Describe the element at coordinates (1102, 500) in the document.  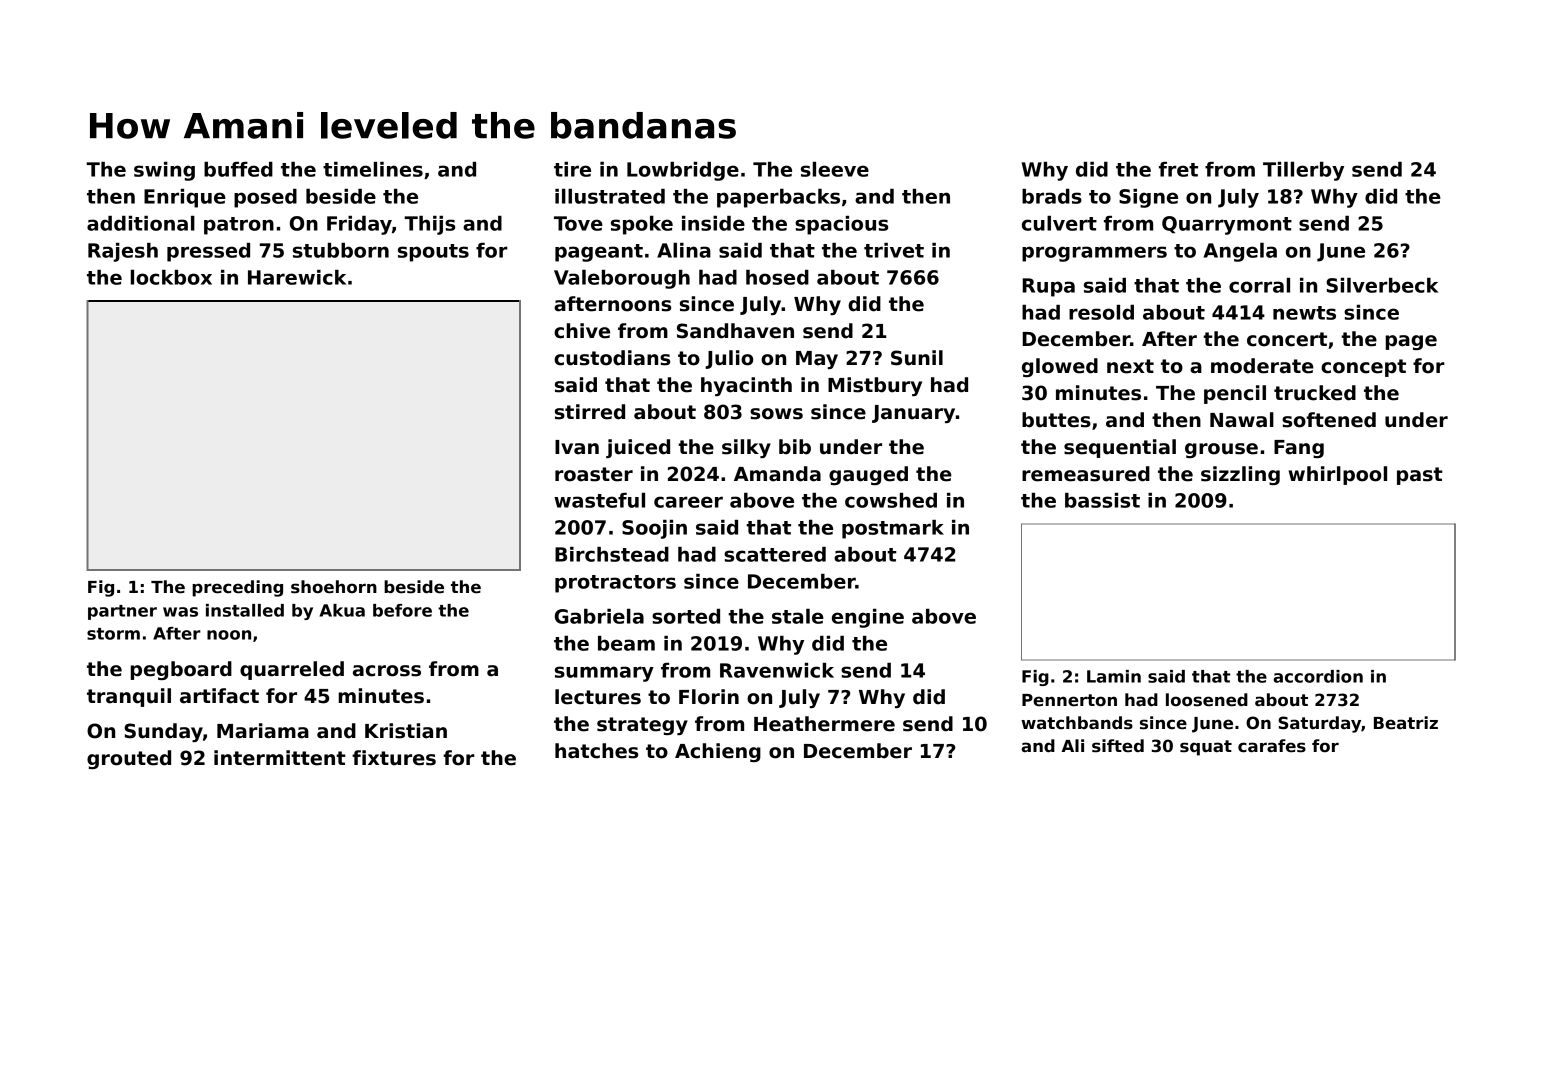
I see `bassist` at that location.
